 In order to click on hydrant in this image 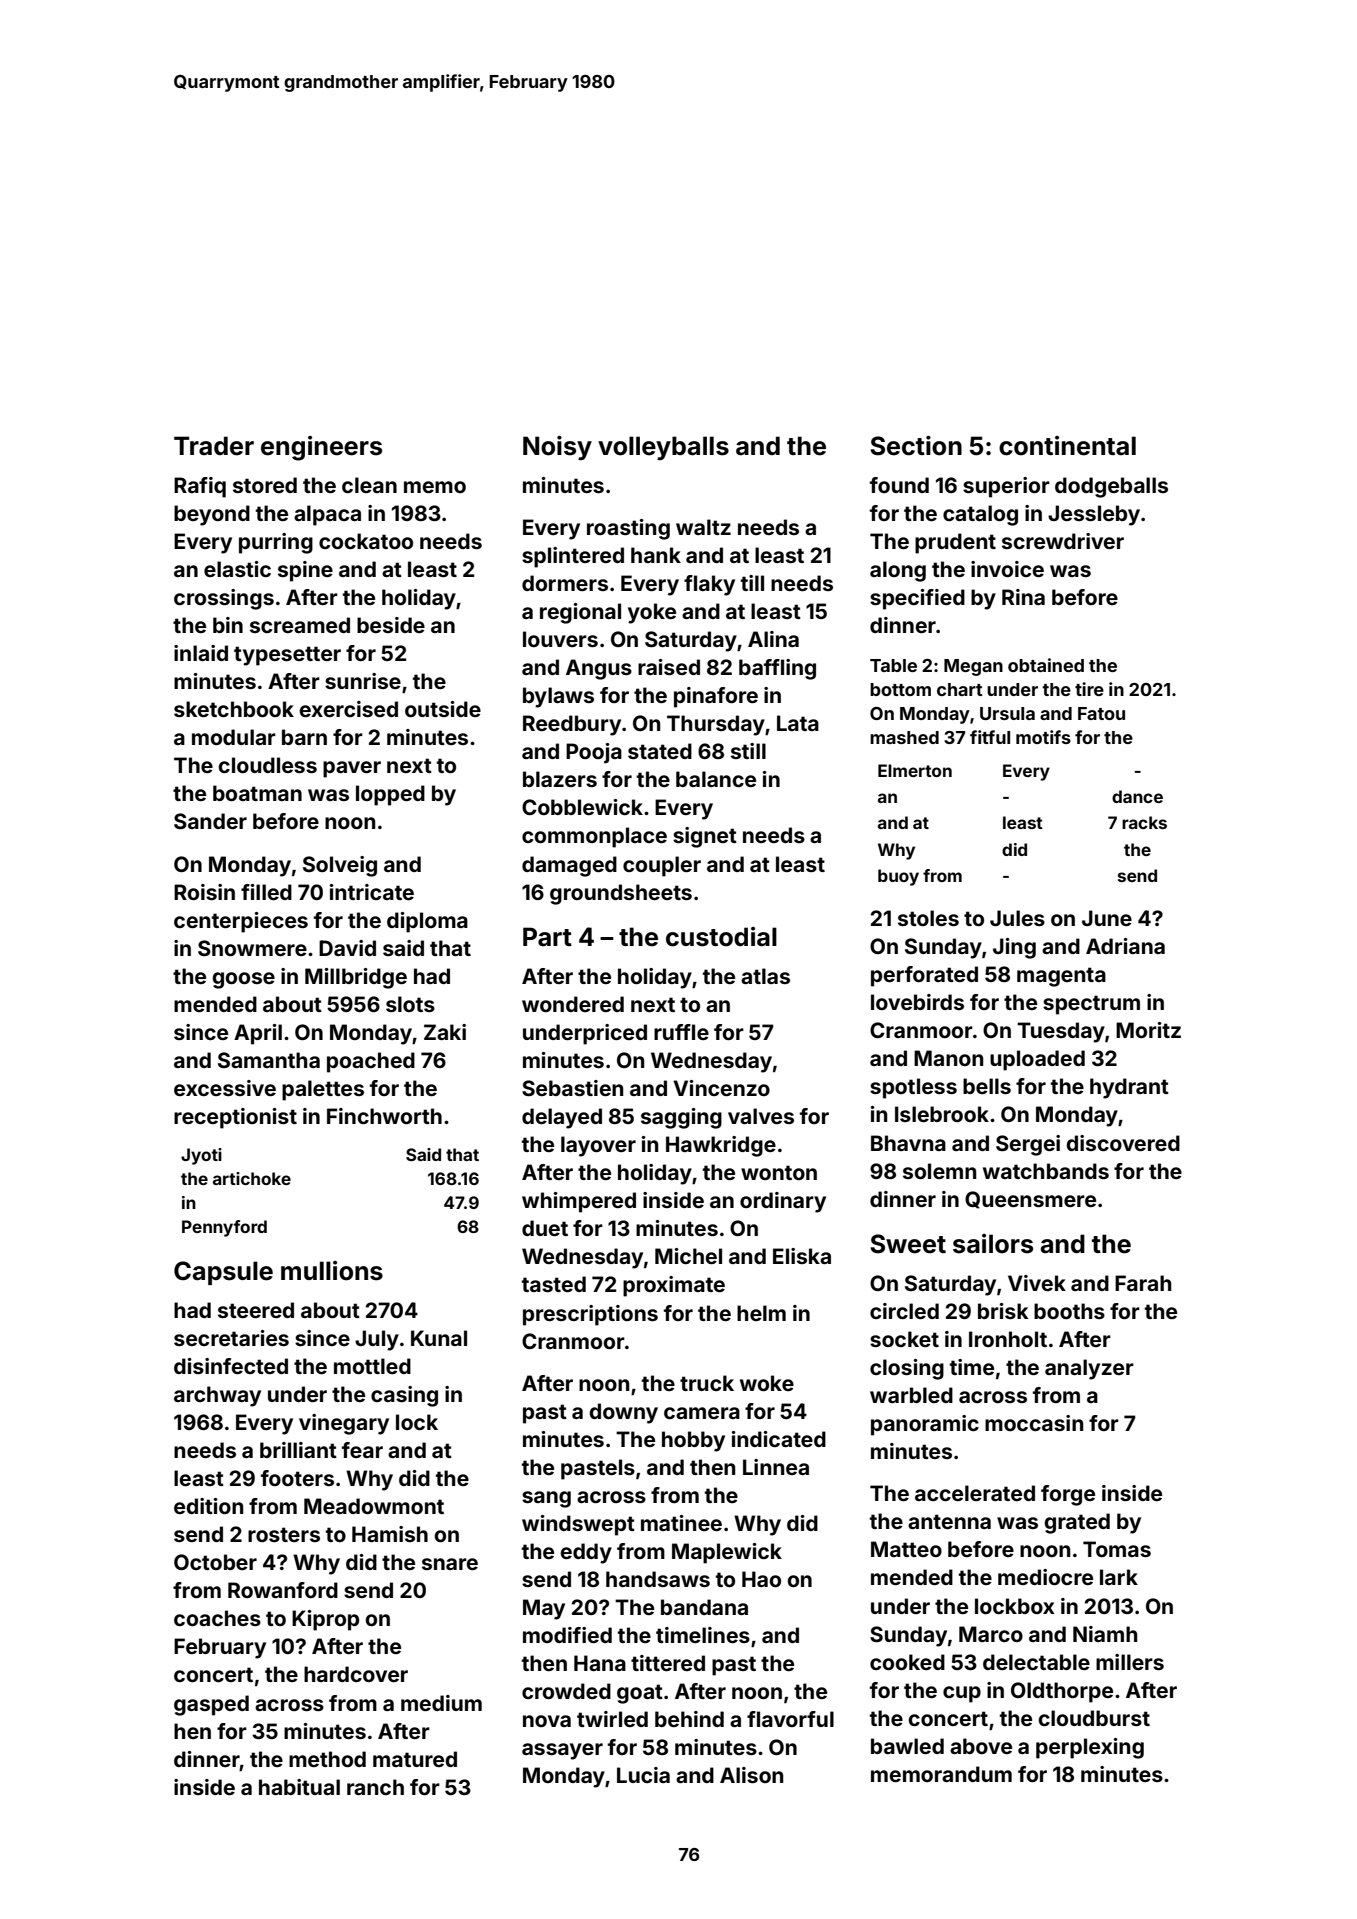, I will do `click(1129, 1088)`.
